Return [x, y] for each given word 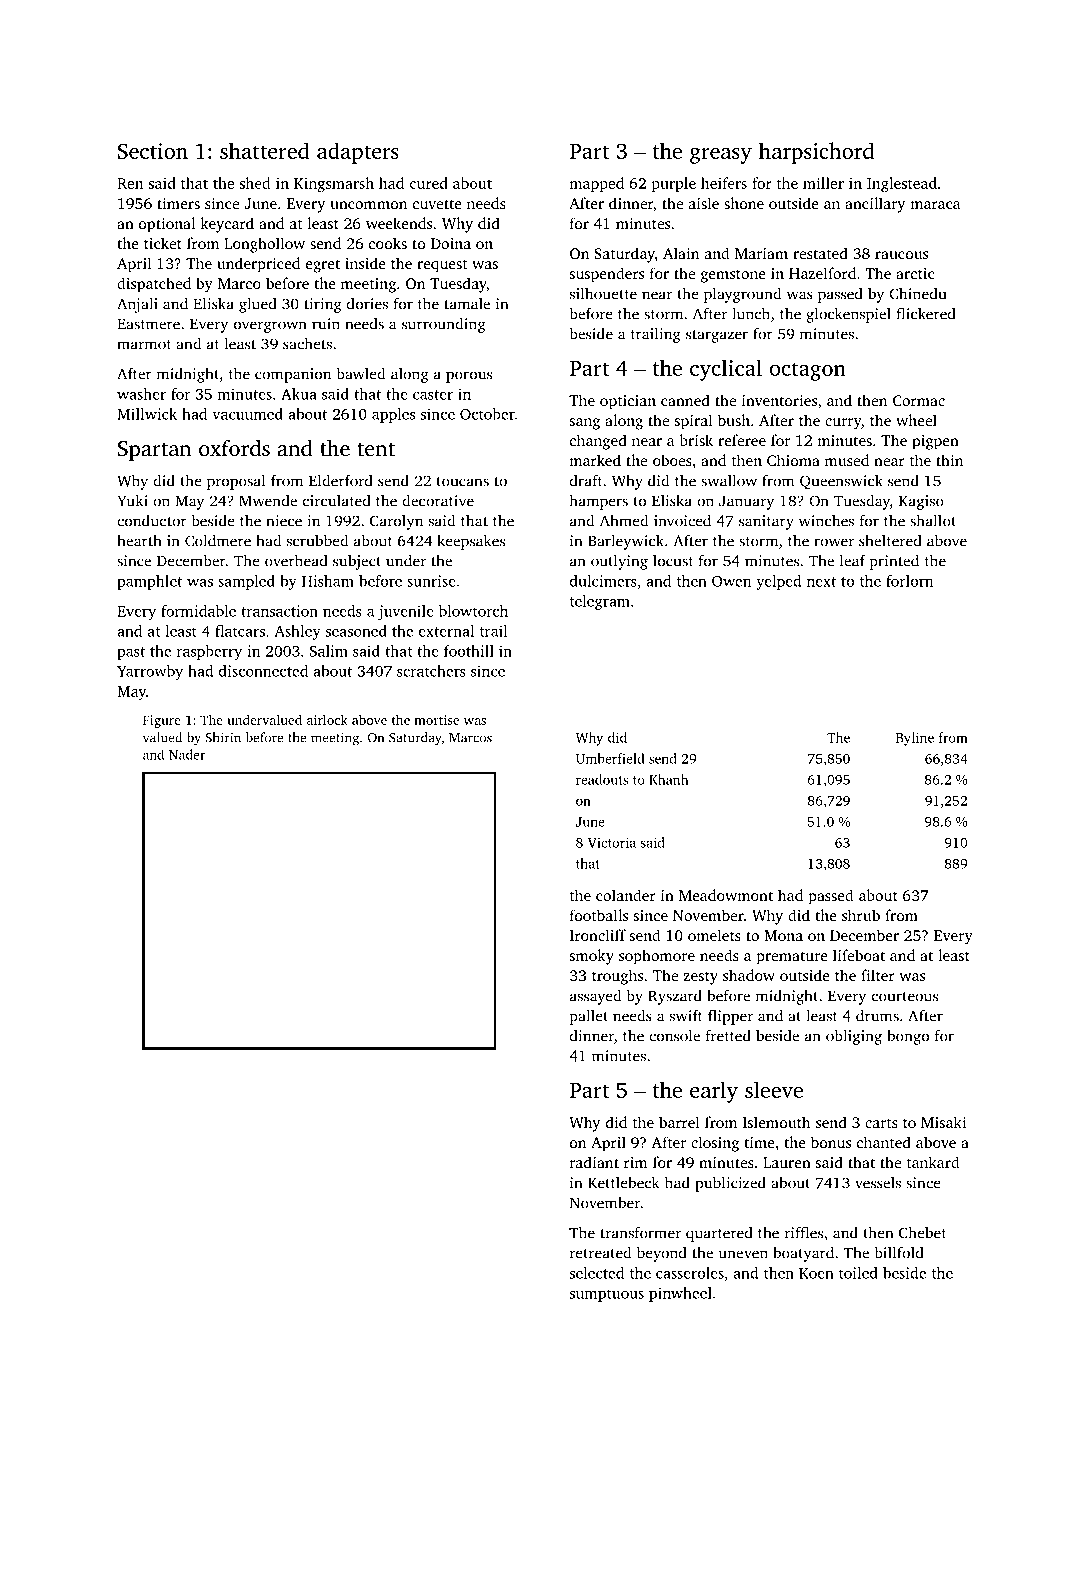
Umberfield [610, 758]
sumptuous [607, 1295]
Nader [187, 754]
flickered [926, 313]
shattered [265, 150]
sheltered [890, 540]
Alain [681, 253]
